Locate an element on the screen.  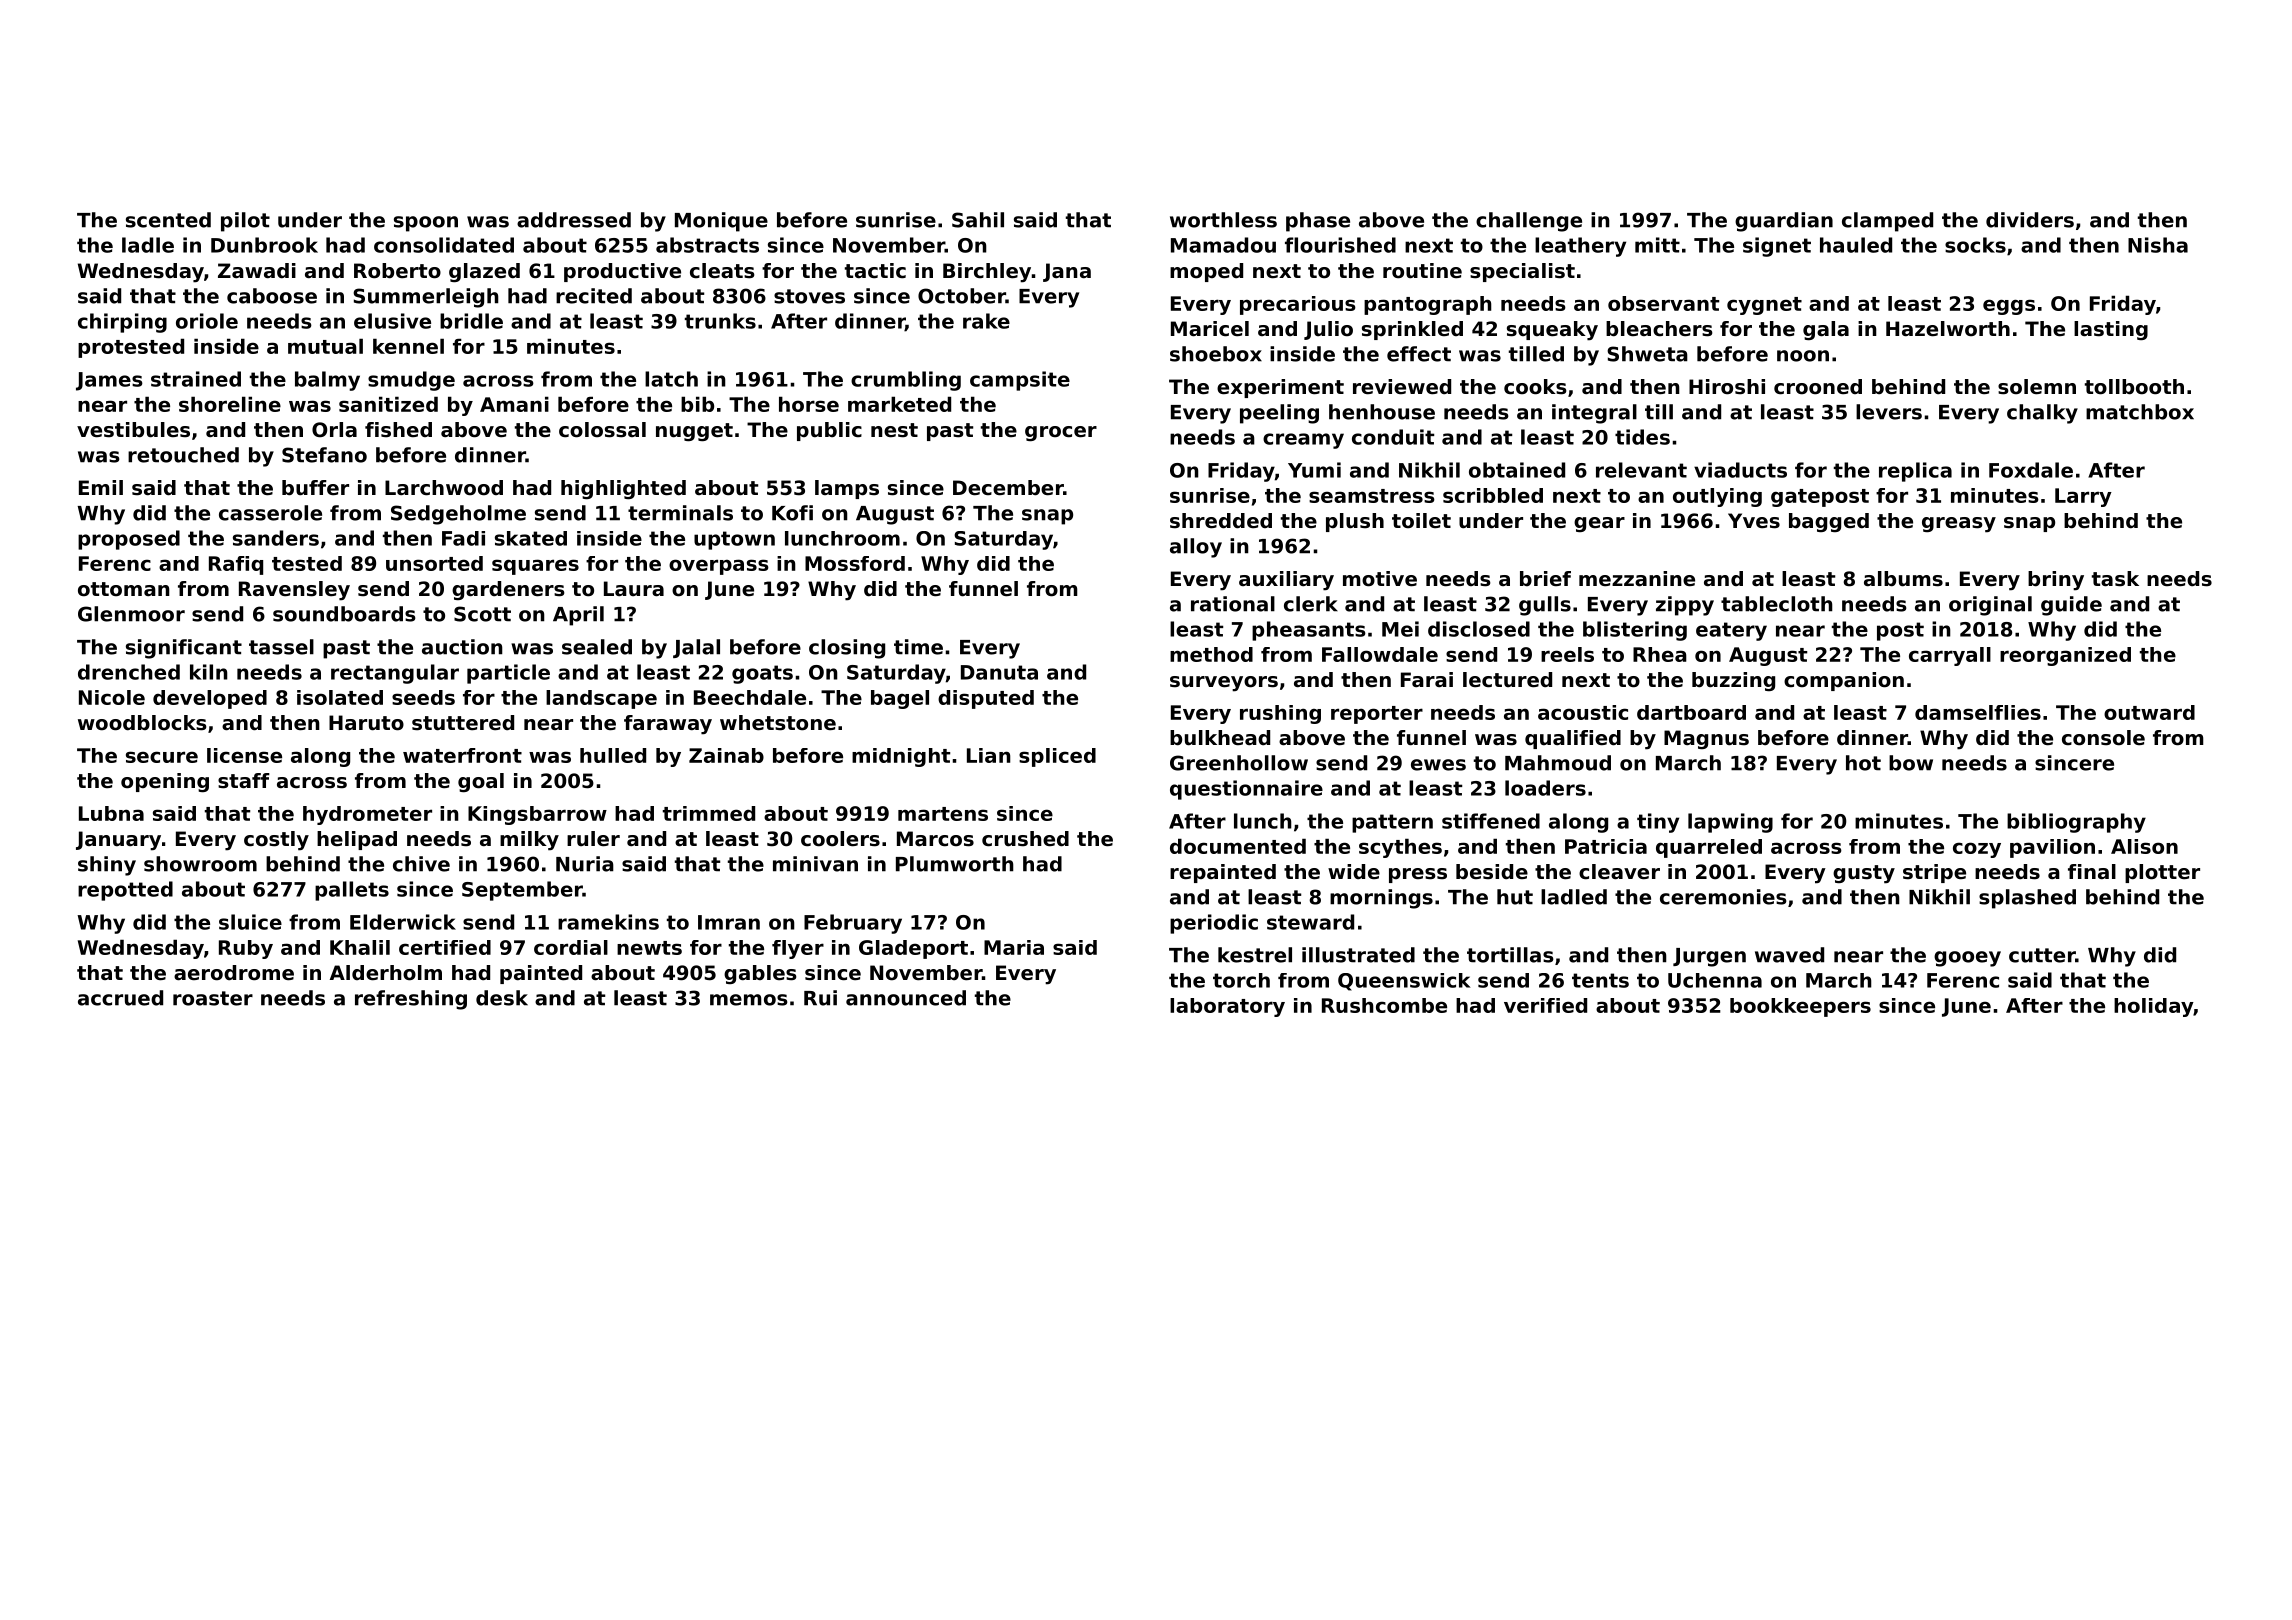
elusive is located at coordinates (392, 321).
